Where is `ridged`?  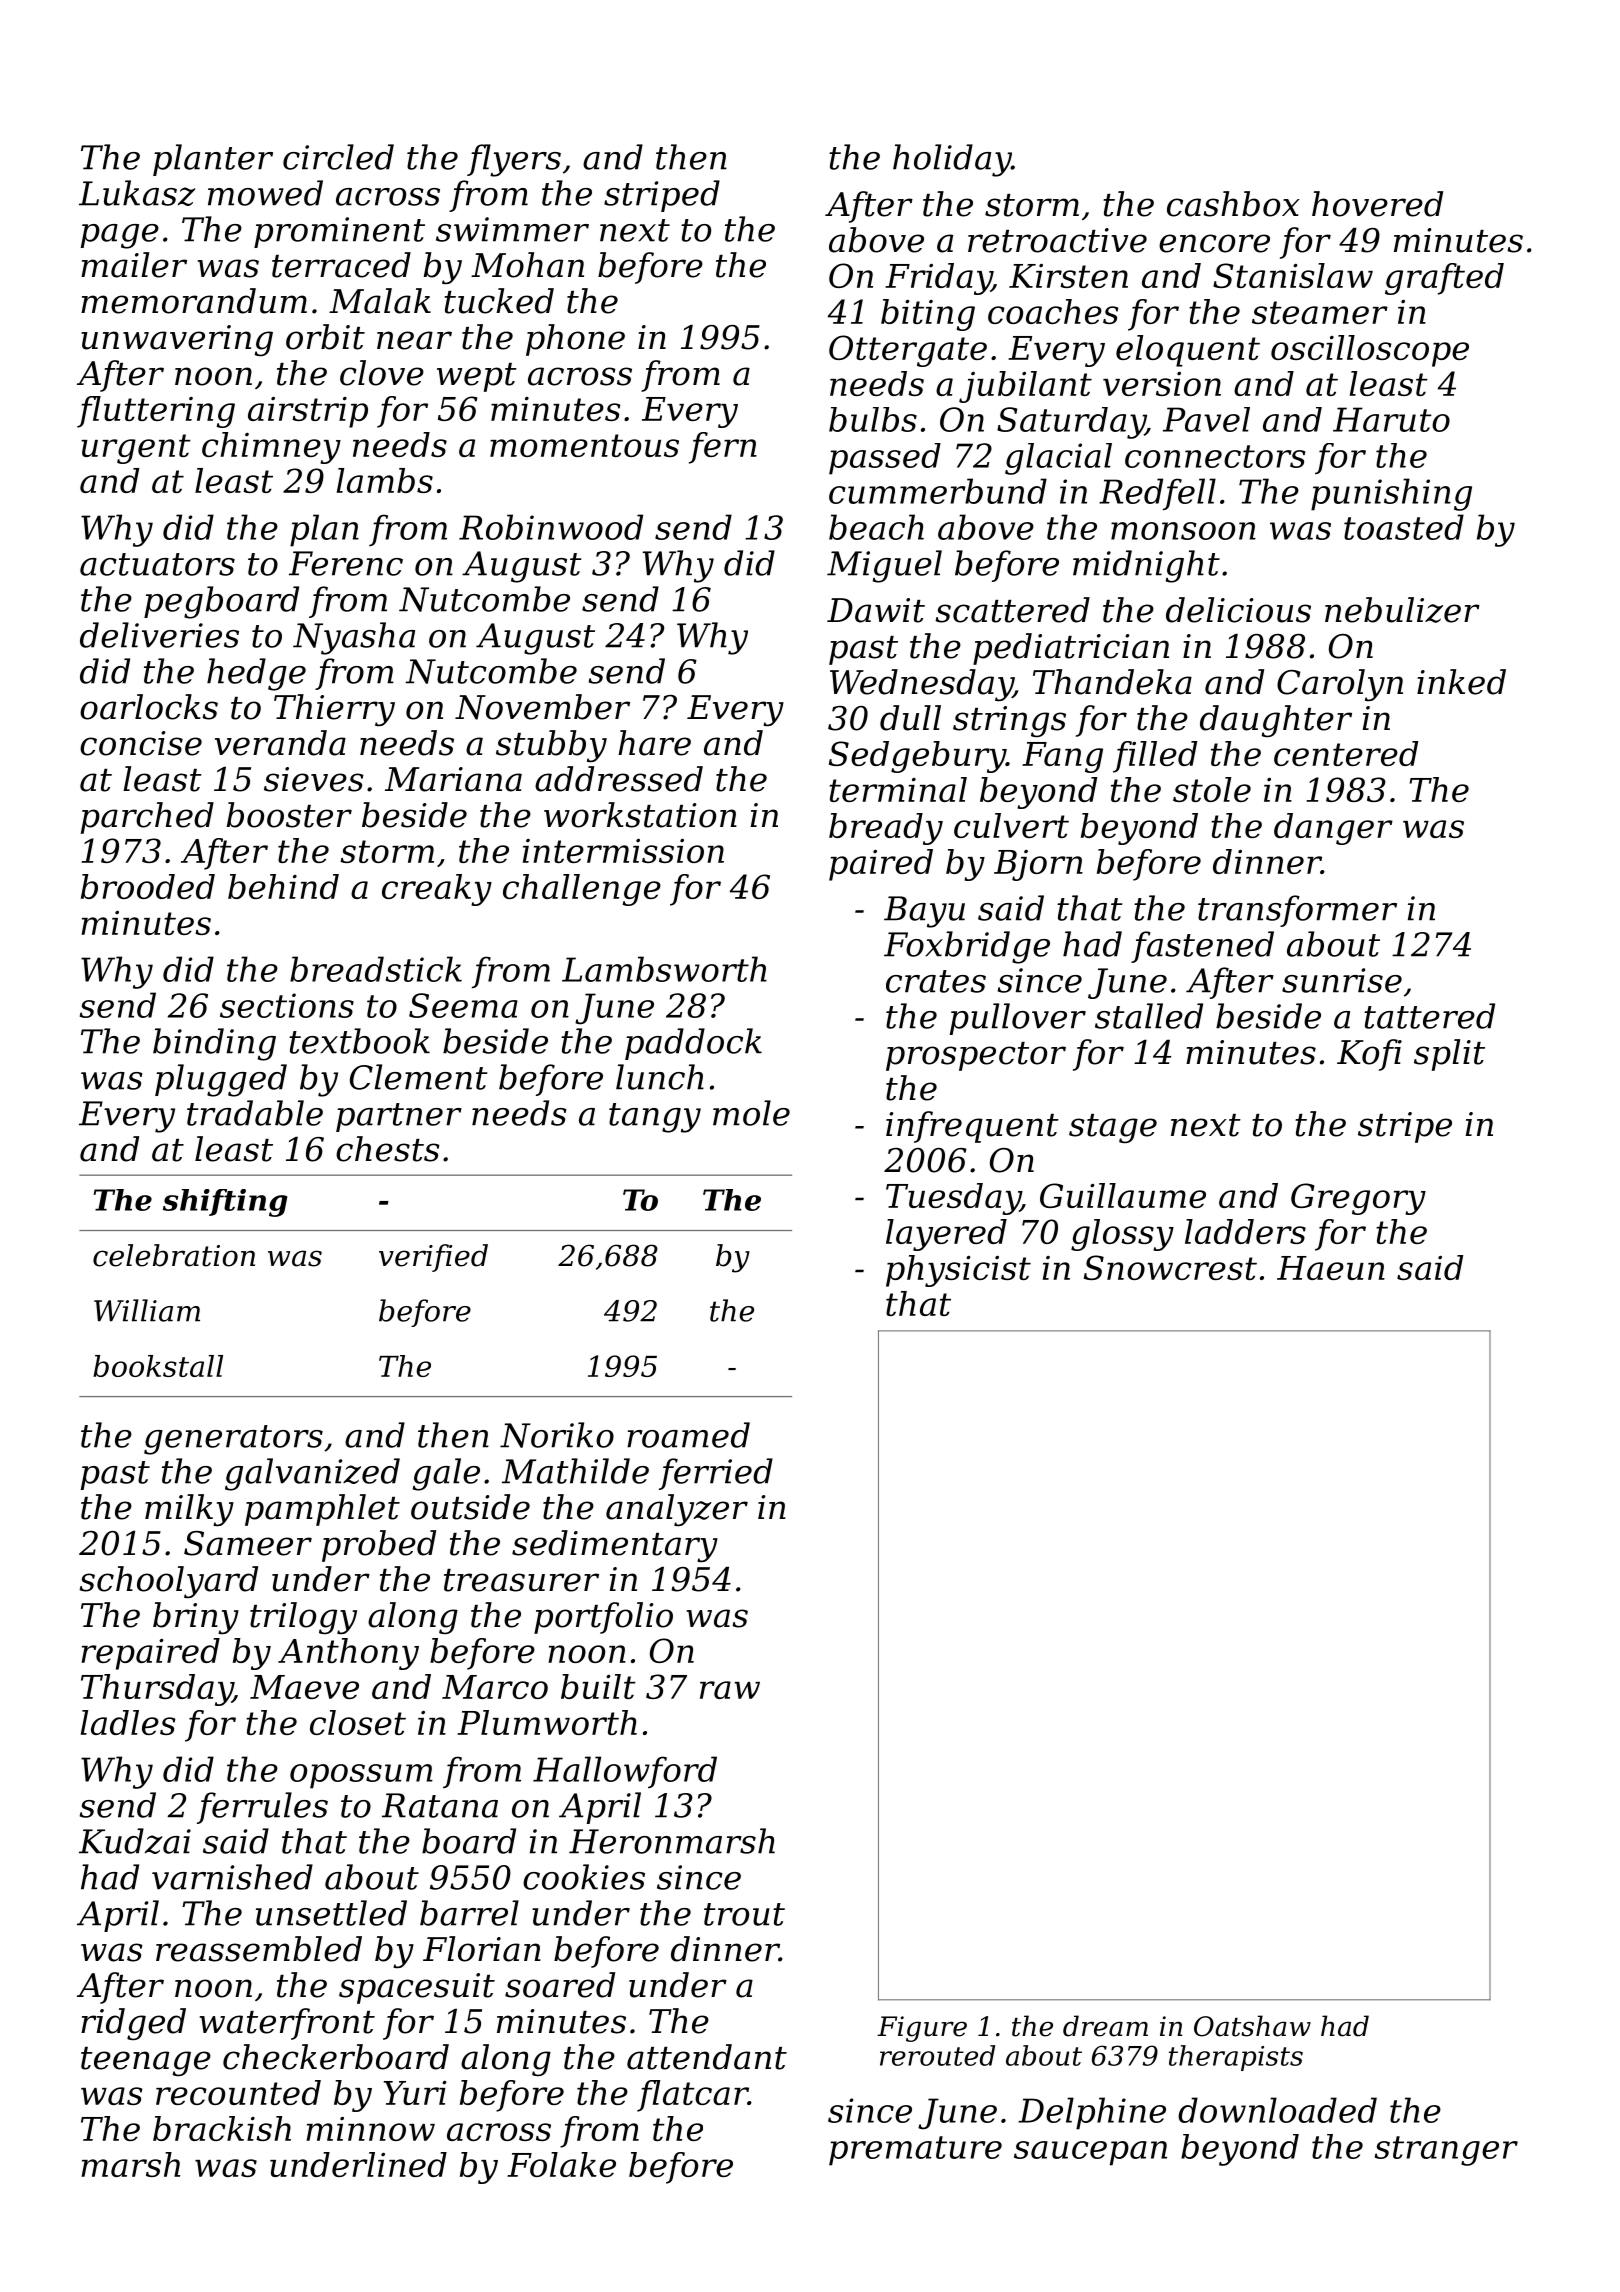
ridged is located at coordinates (133, 2024).
